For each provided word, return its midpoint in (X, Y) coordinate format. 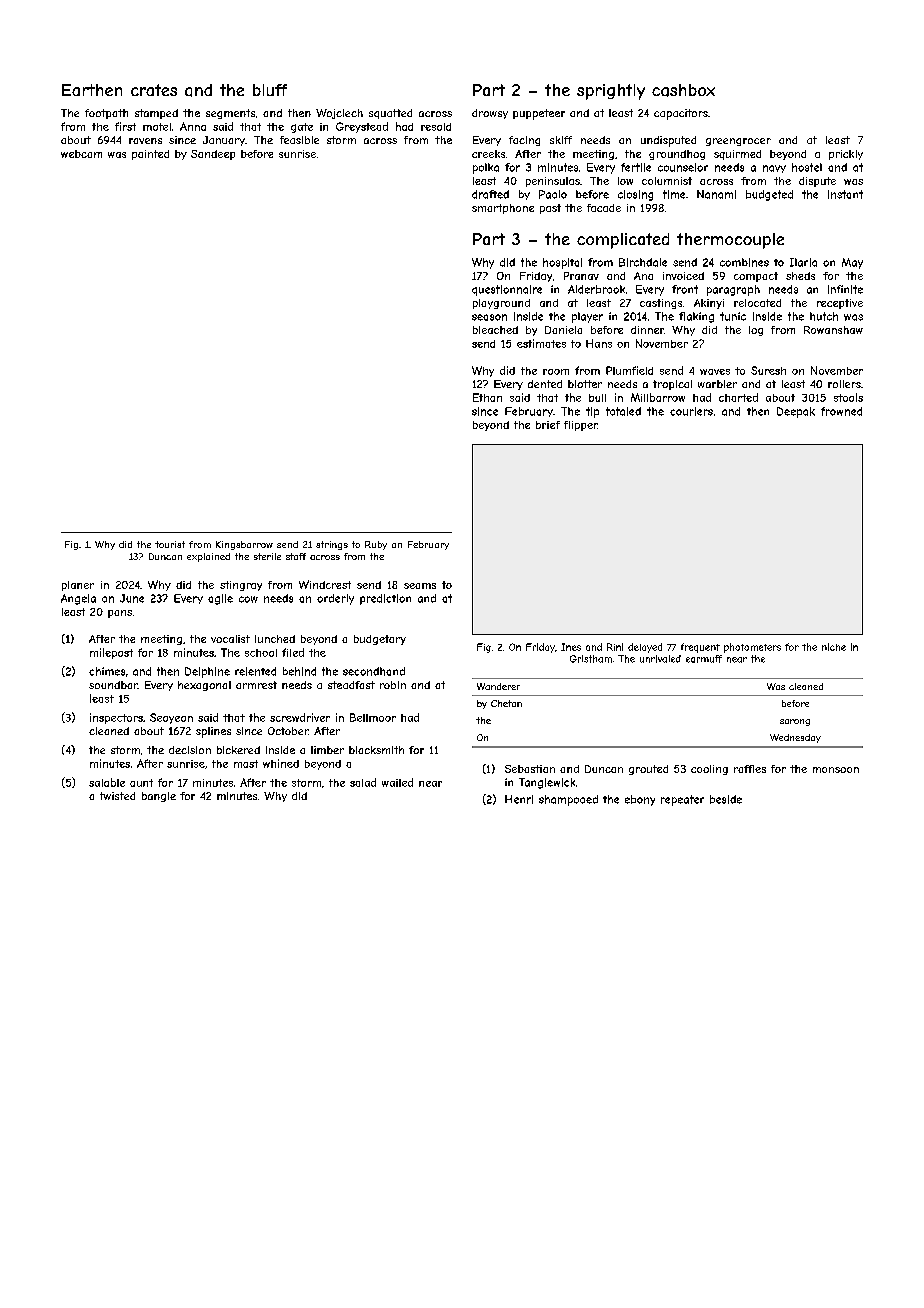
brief (548, 425)
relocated (757, 303)
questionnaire (507, 290)
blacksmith (376, 750)
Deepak (796, 412)
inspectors (116, 718)
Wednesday (795, 738)
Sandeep (213, 155)
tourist (170, 544)
